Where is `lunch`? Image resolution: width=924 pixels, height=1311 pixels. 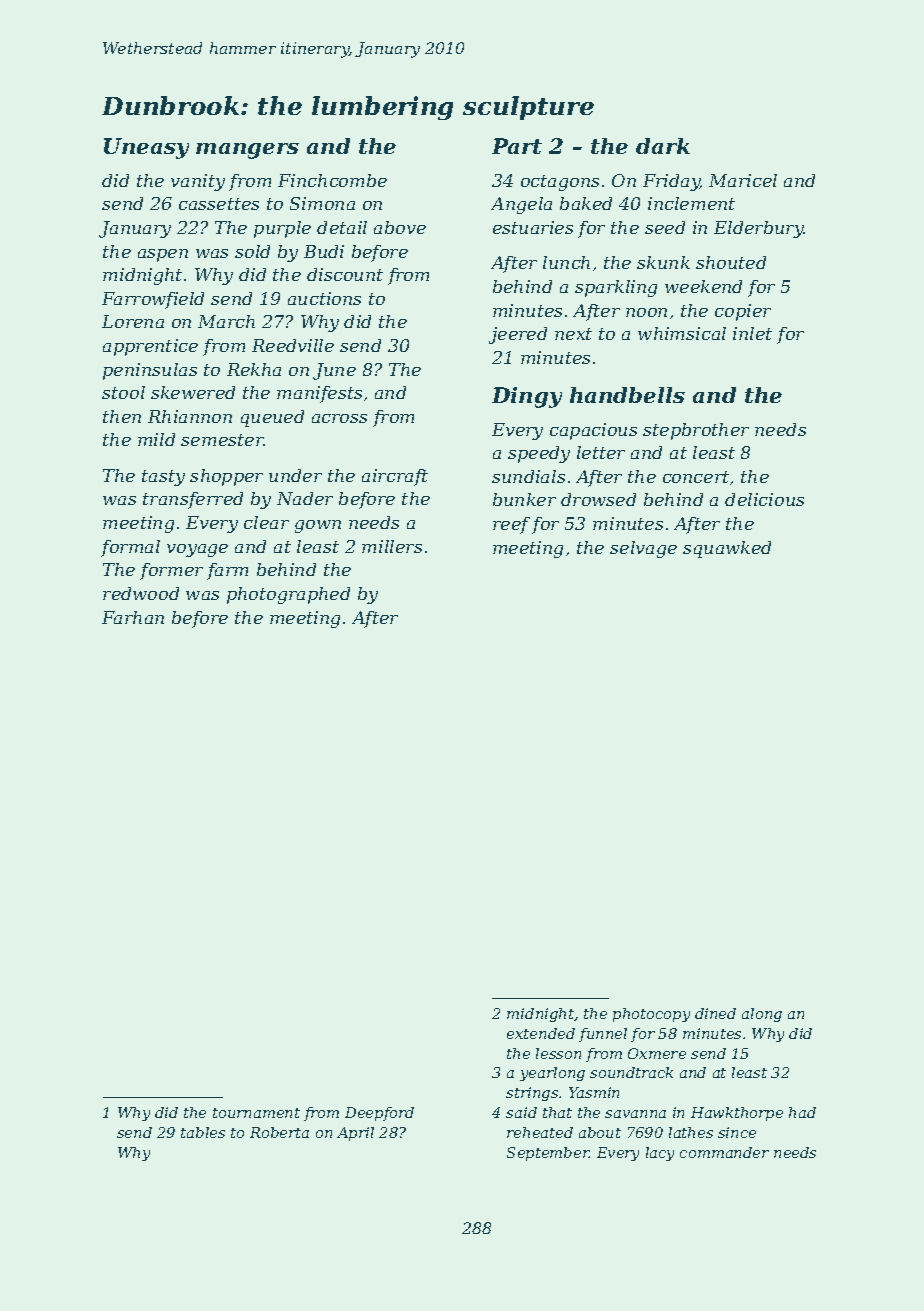 lunch is located at coordinates (566, 262).
